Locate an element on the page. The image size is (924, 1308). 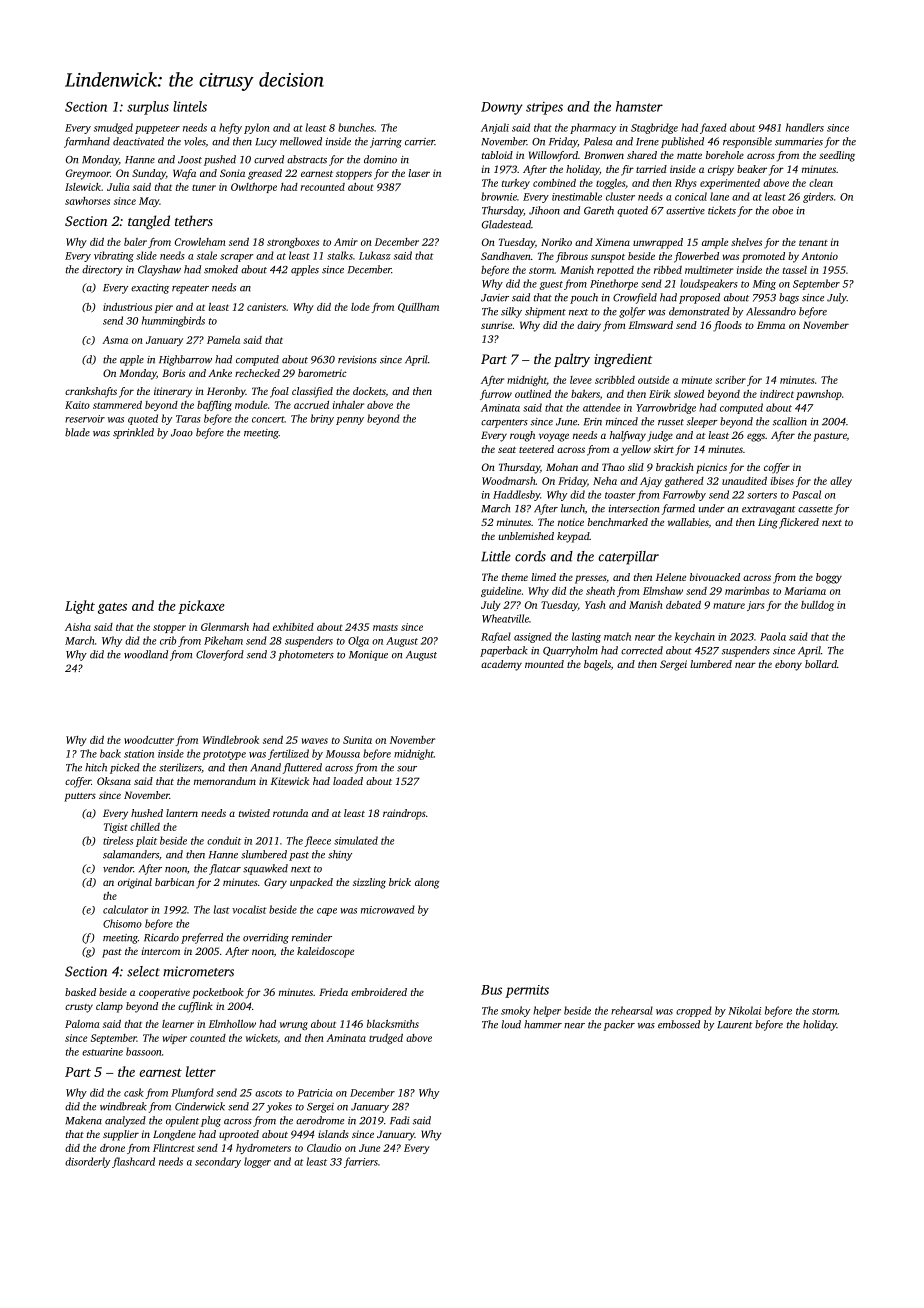
along is located at coordinates (427, 883).
